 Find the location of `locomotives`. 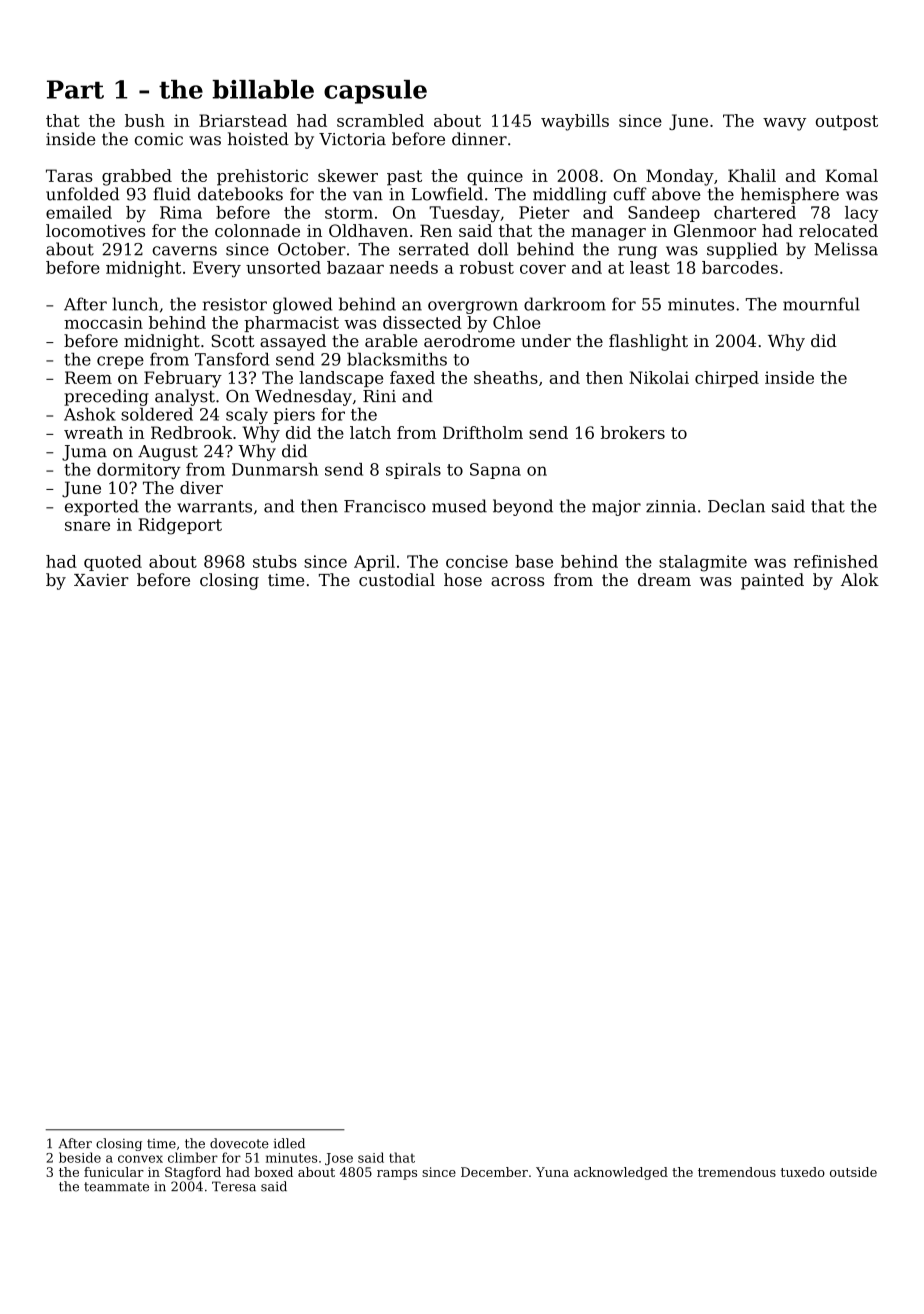

locomotives is located at coordinates (95, 230).
